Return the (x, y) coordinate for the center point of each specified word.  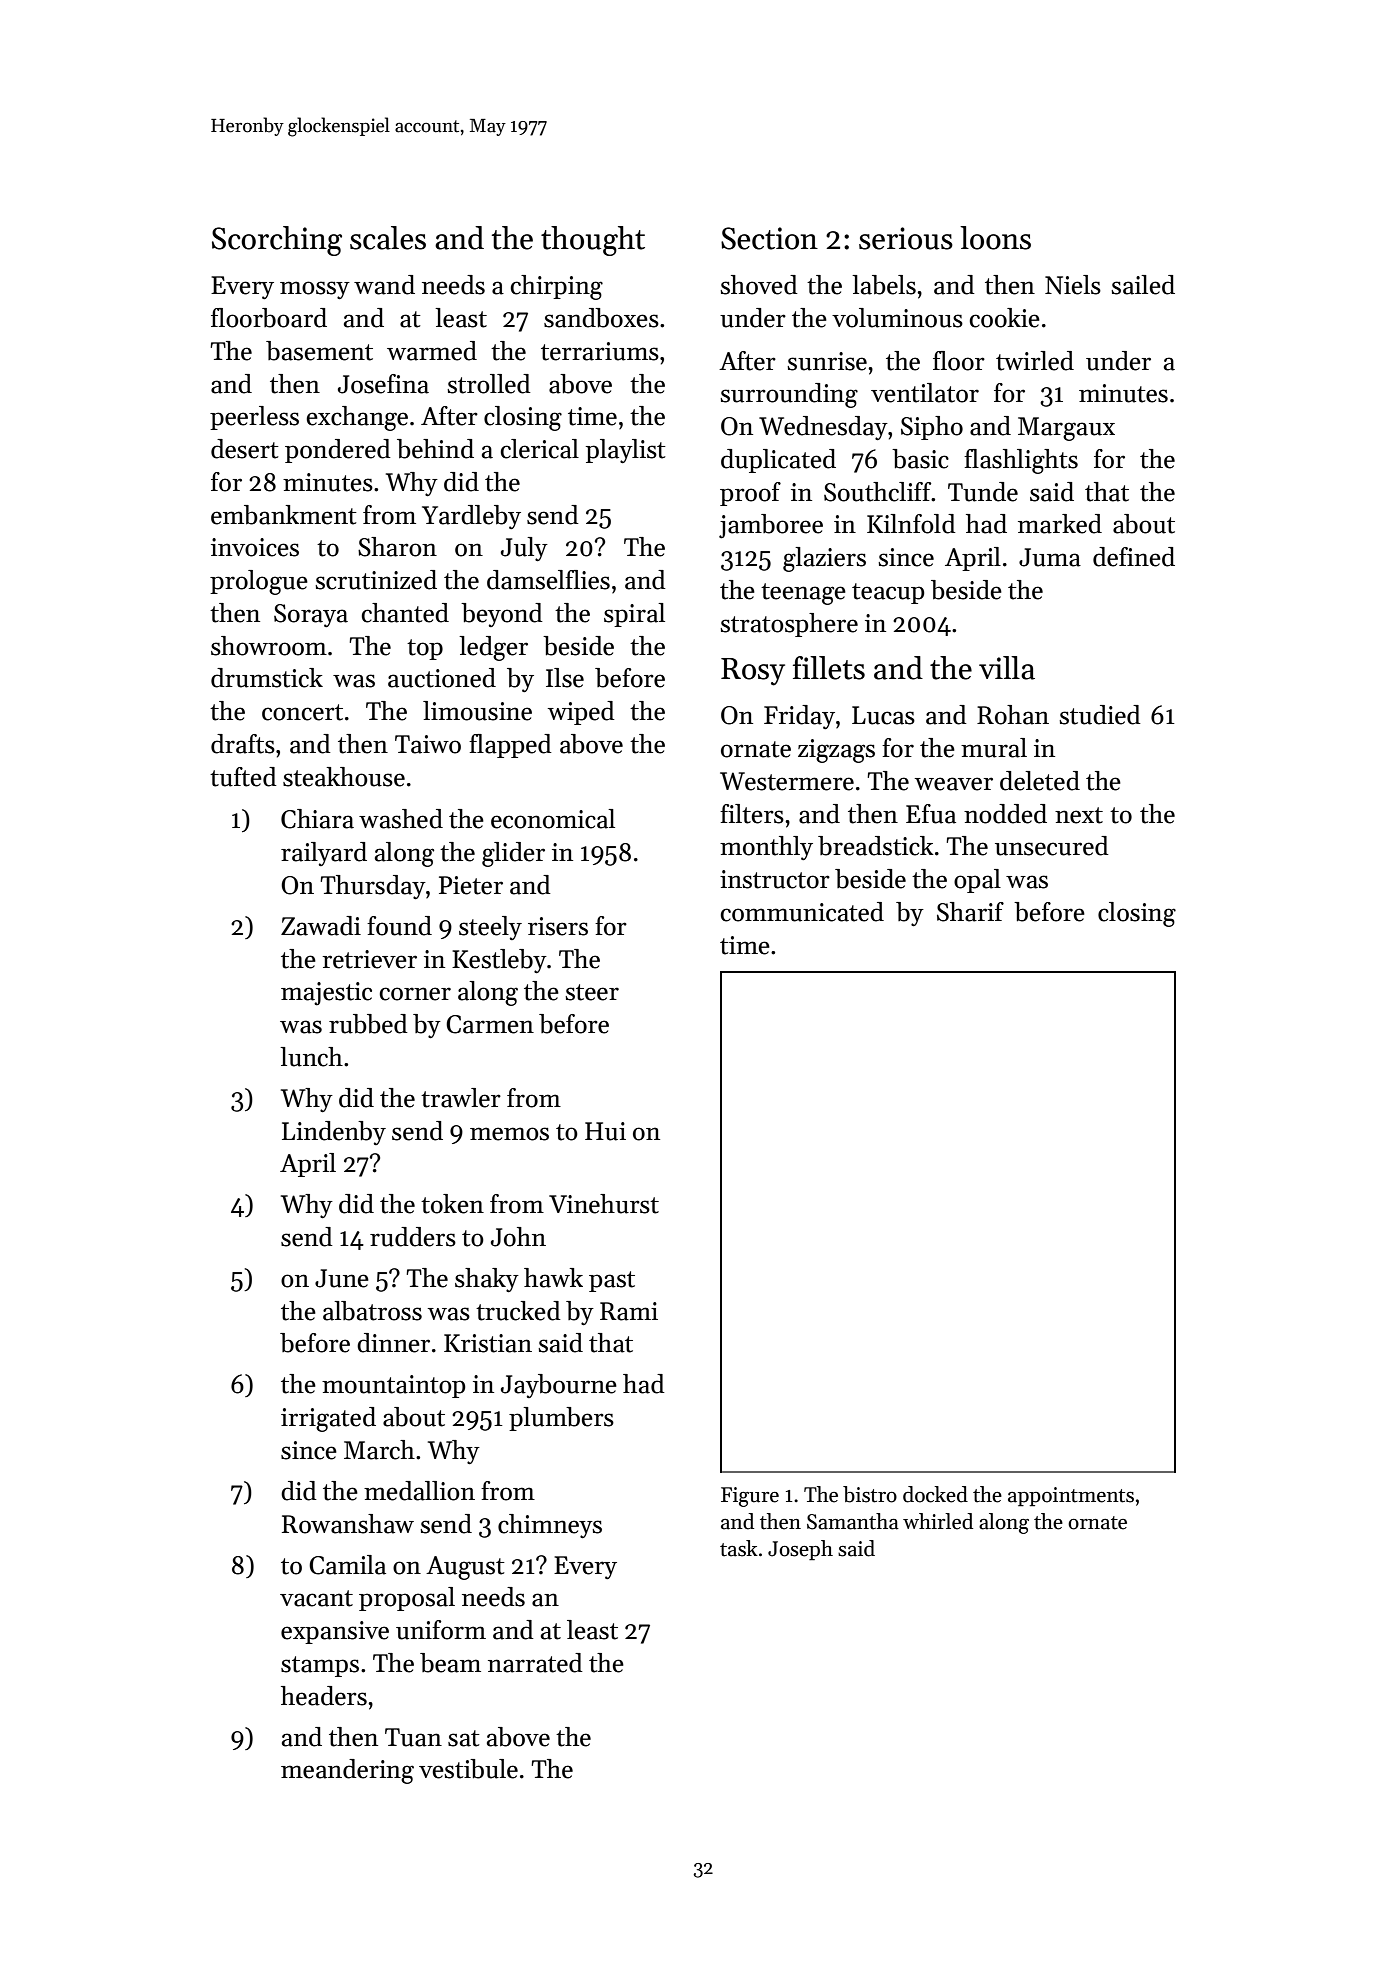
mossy (315, 290)
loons (995, 238)
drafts (243, 744)
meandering (347, 1771)
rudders (413, 1237)
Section (769, 238)
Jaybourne (559, 1386)
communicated (802, 912)
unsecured (1052, 846)
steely (490, 928)
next (1079, 815)
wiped (581, 713)
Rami (629, 1311)
